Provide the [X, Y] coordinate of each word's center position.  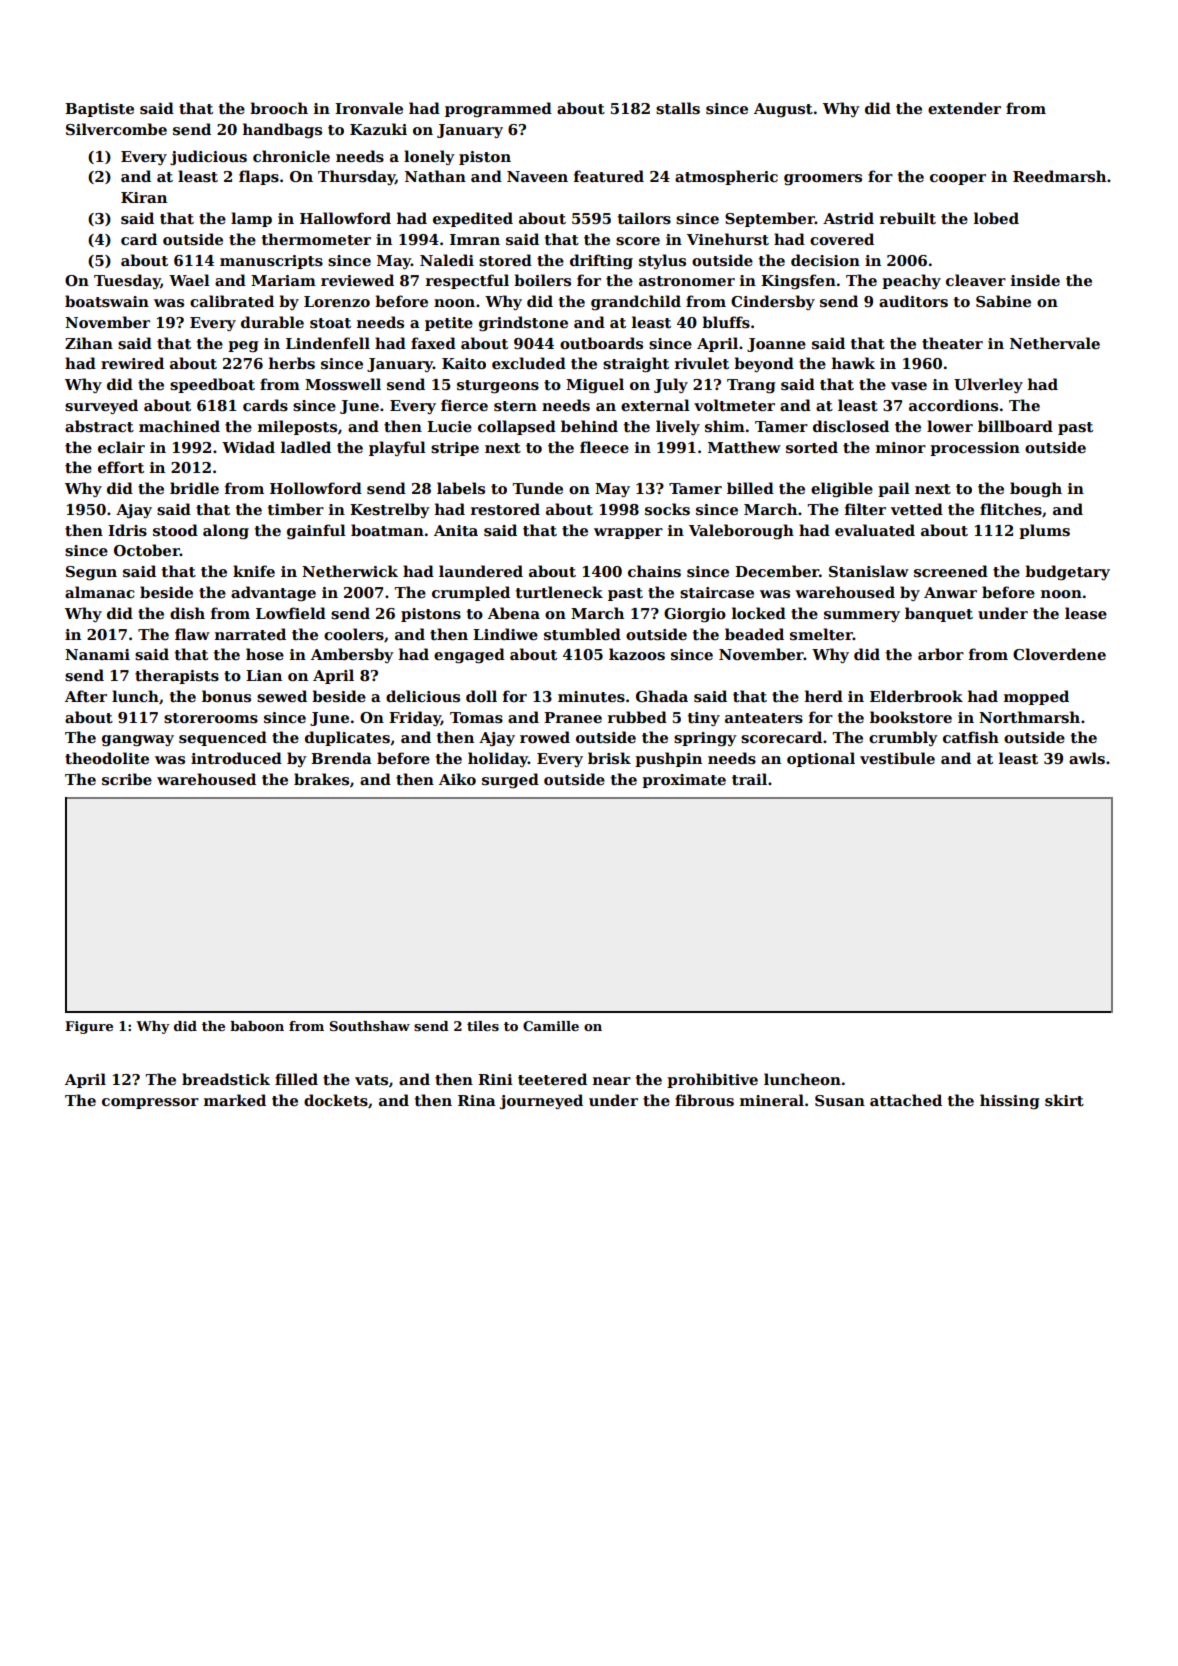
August [783, 110]
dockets [336, 1100]
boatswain [107, 301]
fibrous [704, 1100]
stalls [678, 108]
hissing [1010, 1102]
